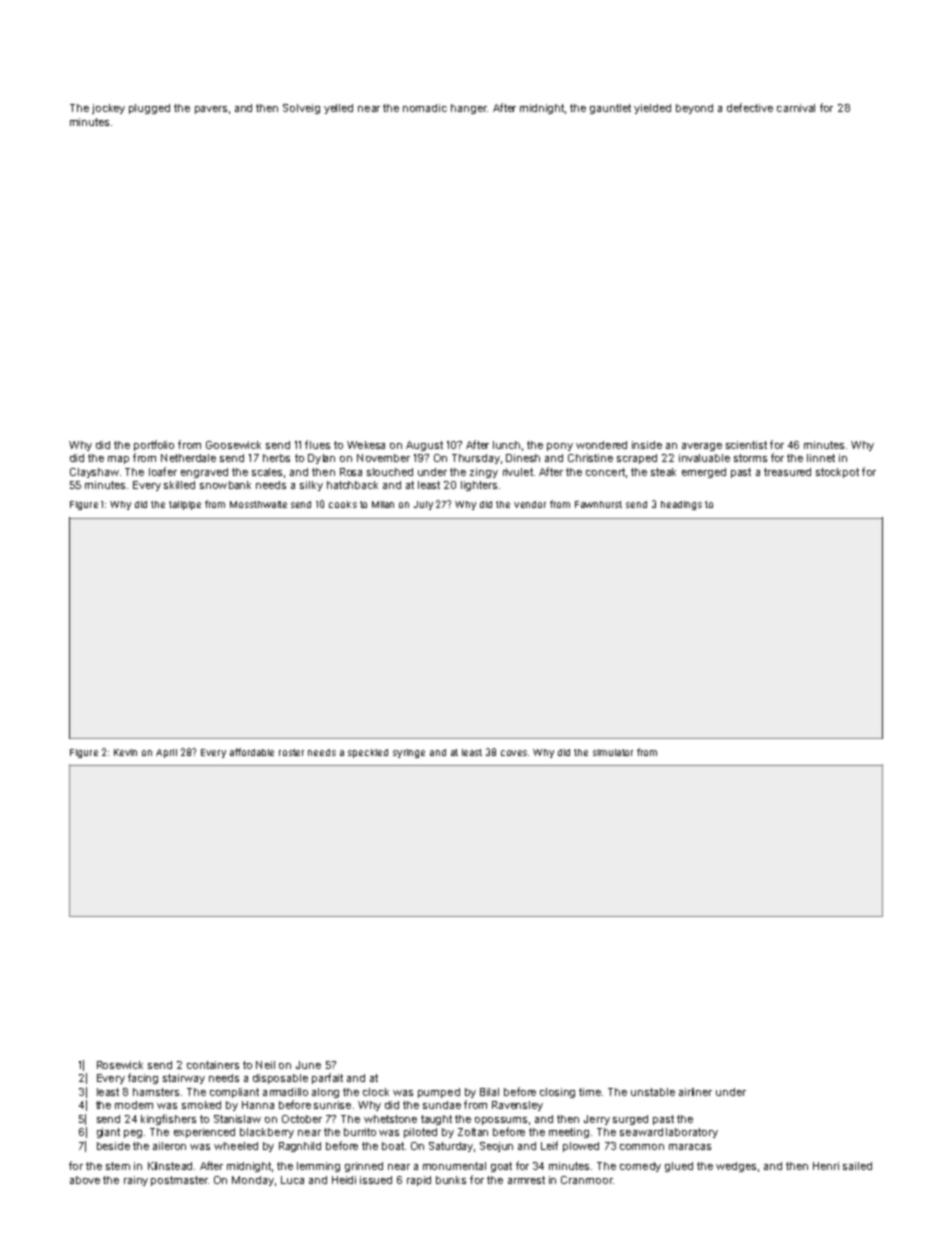 The width and height of the document is (952, 1233). I want to click on average, so click(702, 447).
